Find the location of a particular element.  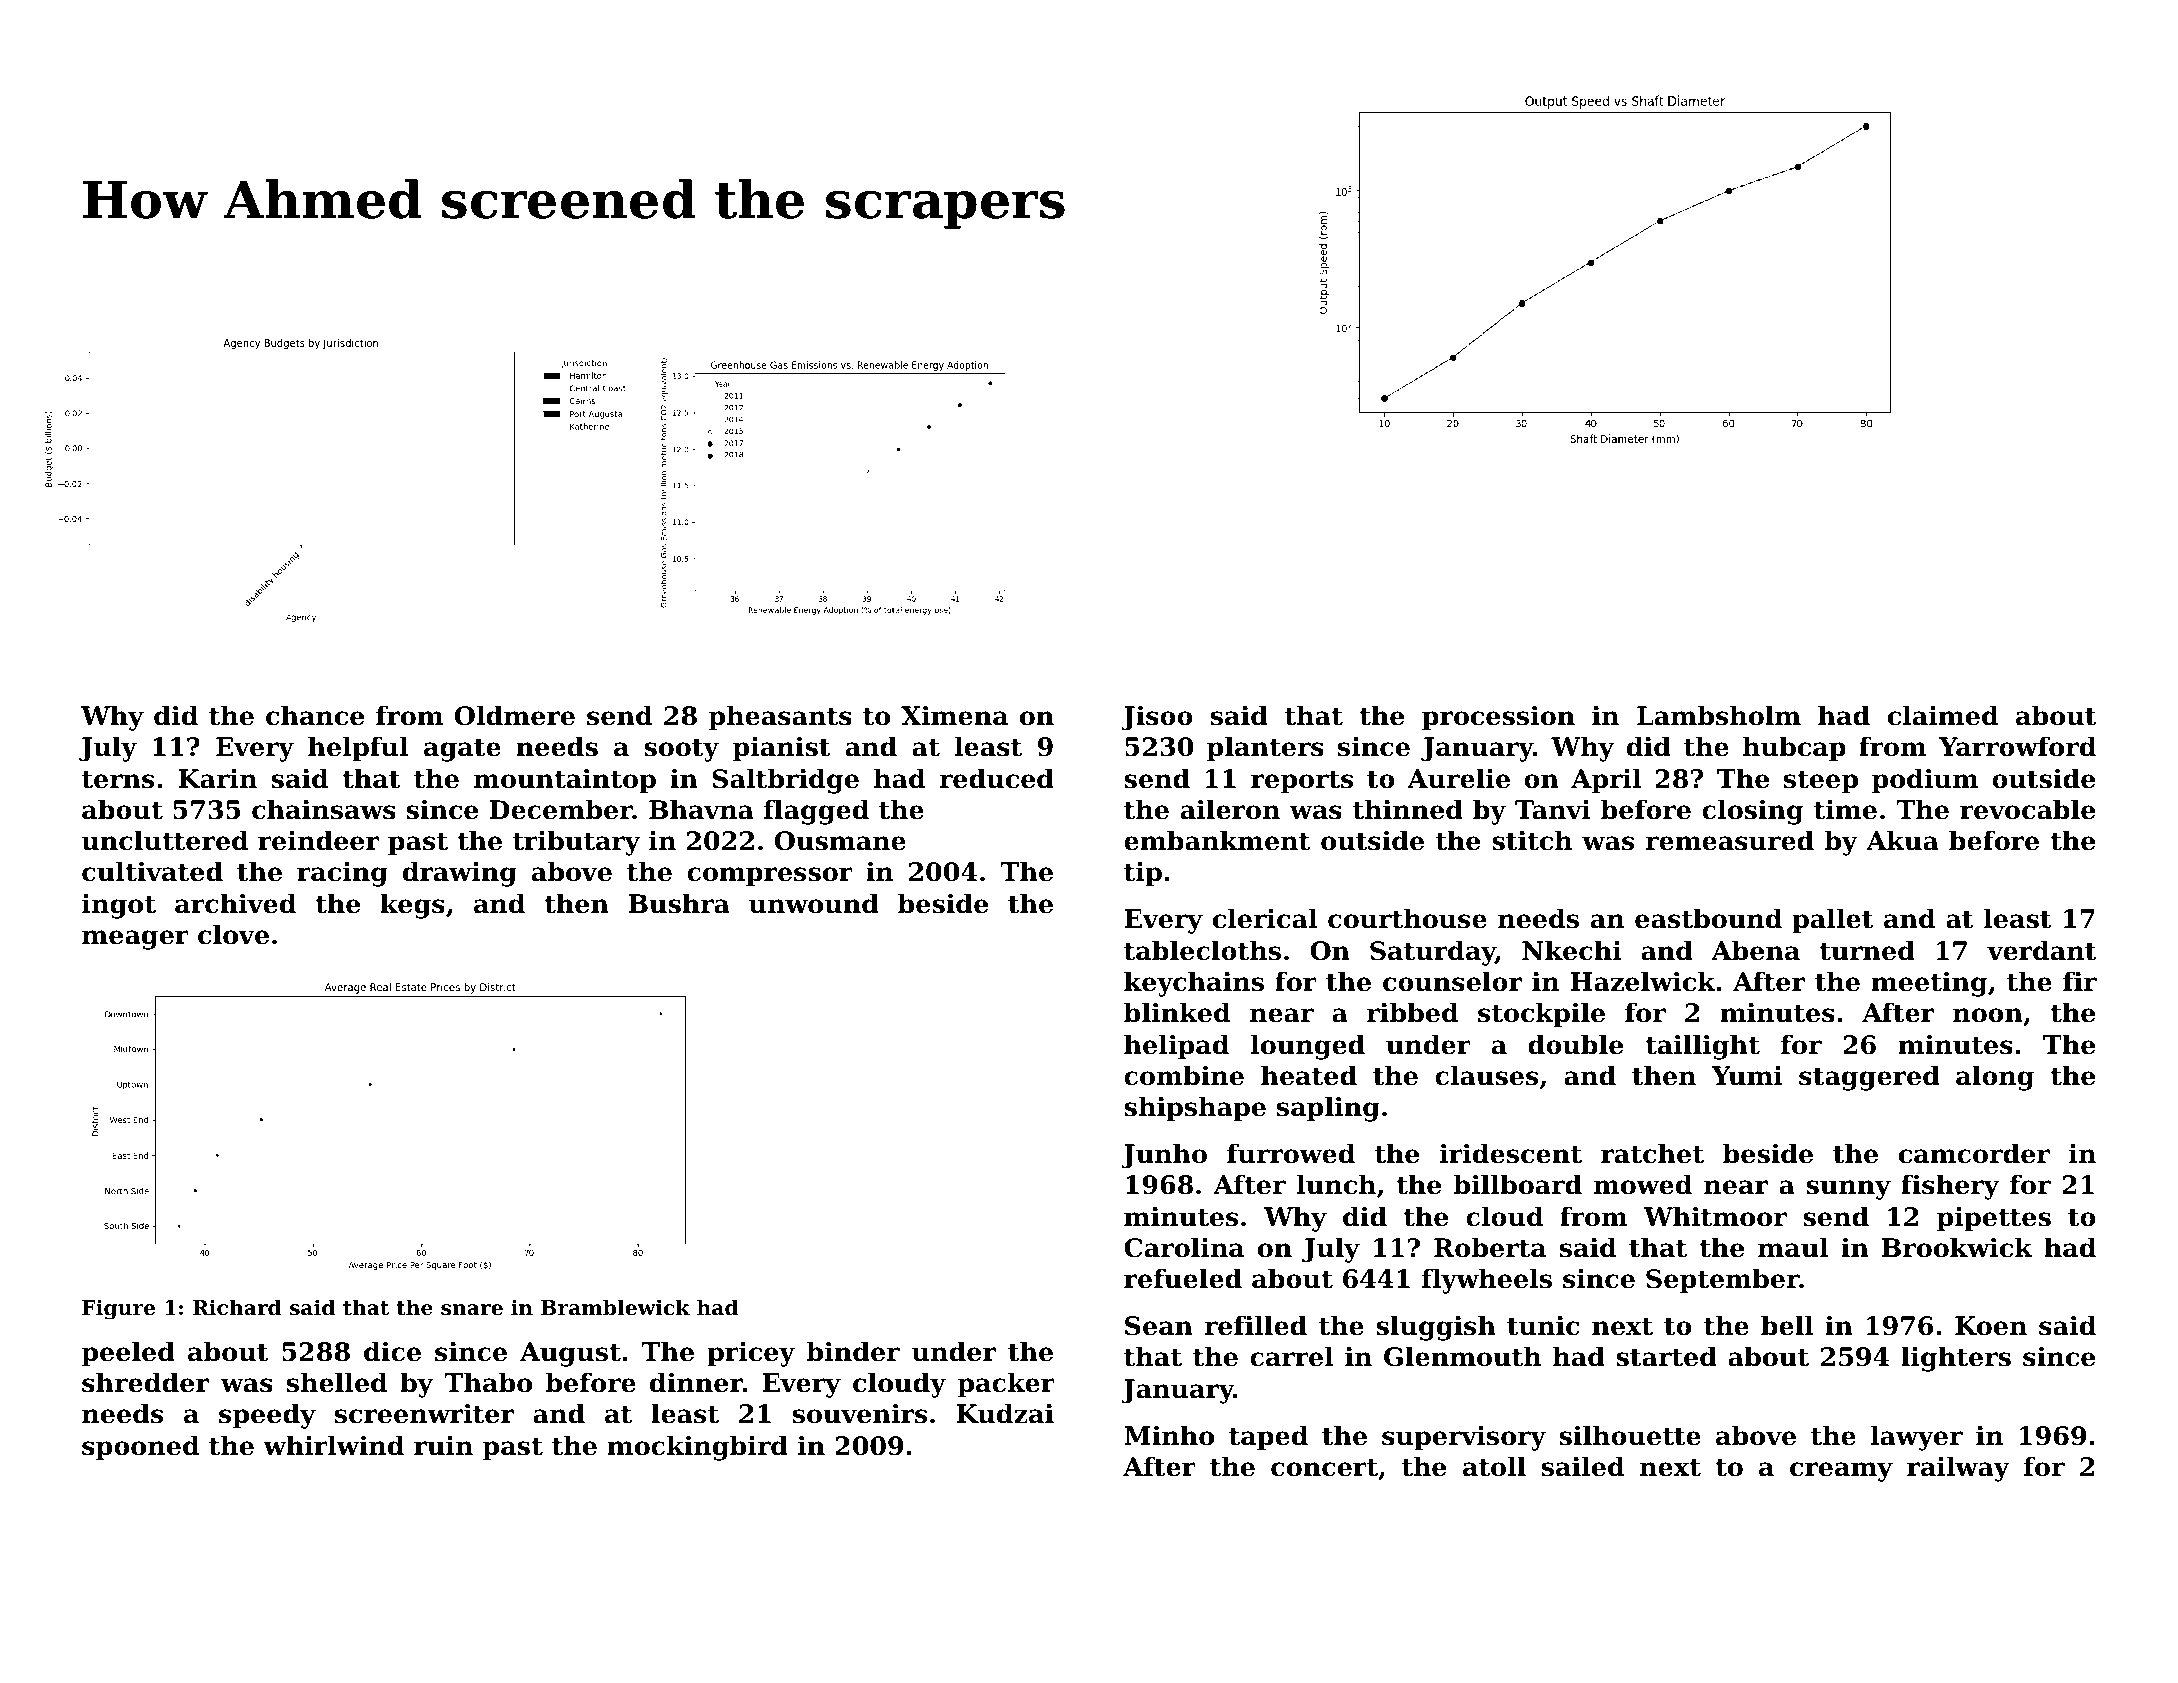

railway is located at coordinates (1958, 1469).
